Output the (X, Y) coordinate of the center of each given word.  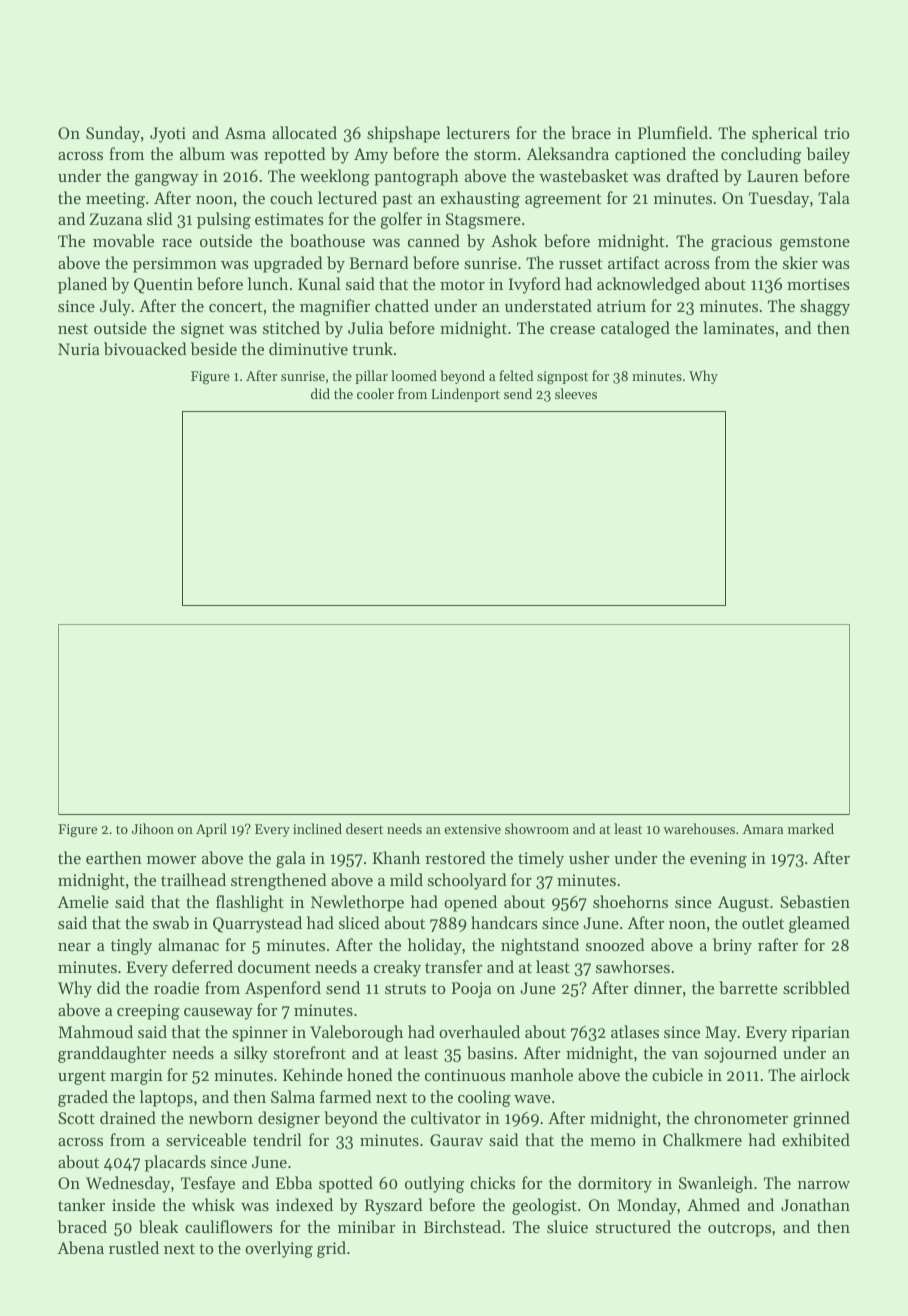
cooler (375, 393)
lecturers (478, 132)
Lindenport (465, 395)
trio (837, 133)
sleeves (576, 393)
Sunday (113, 134)
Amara (763, 829)
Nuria (79, 349)
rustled (134, 1247)
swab (171, 922)
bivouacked (145, 348)
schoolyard (467, 881)
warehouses (699, 828)
